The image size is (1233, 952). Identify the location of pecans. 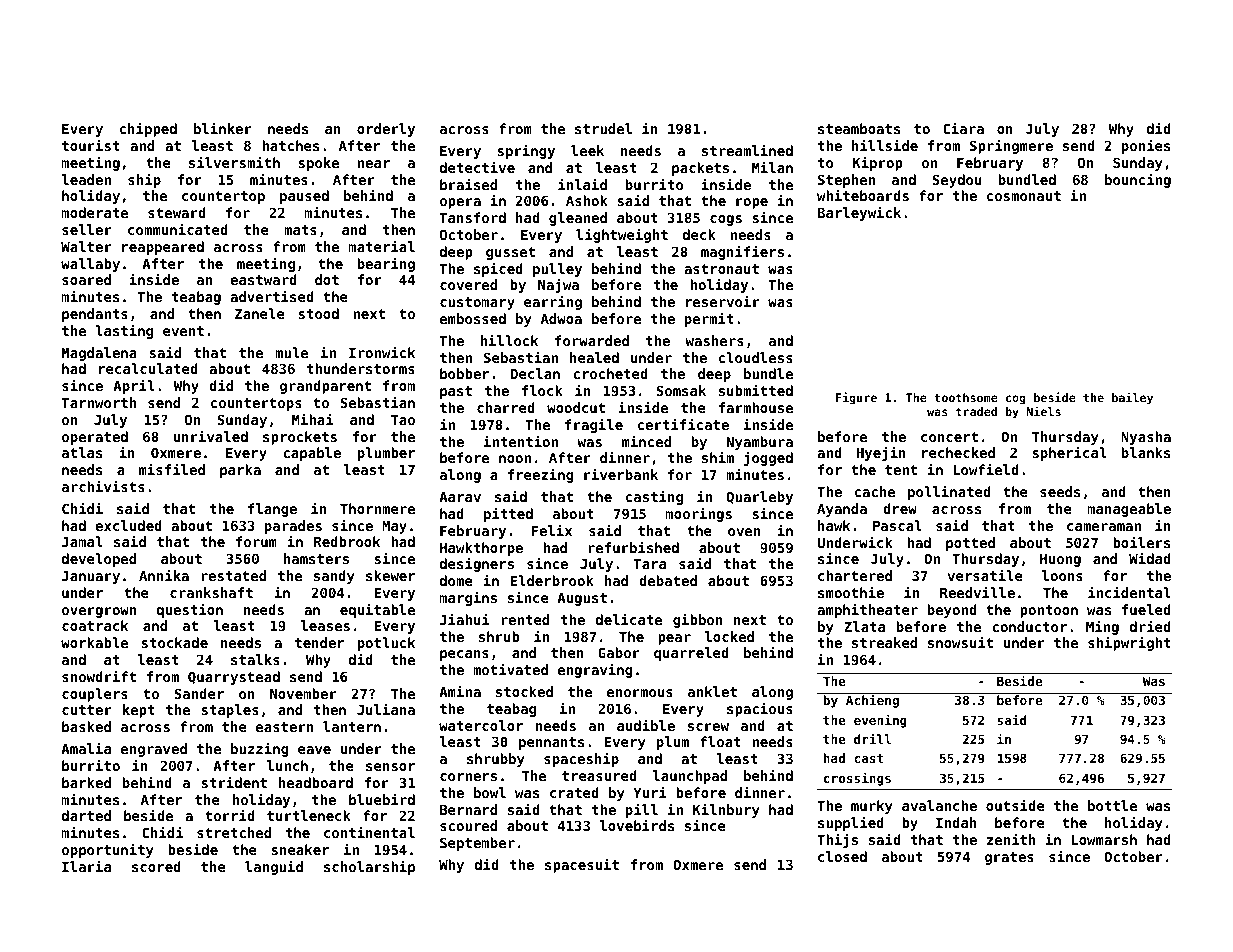
(464, 655).
